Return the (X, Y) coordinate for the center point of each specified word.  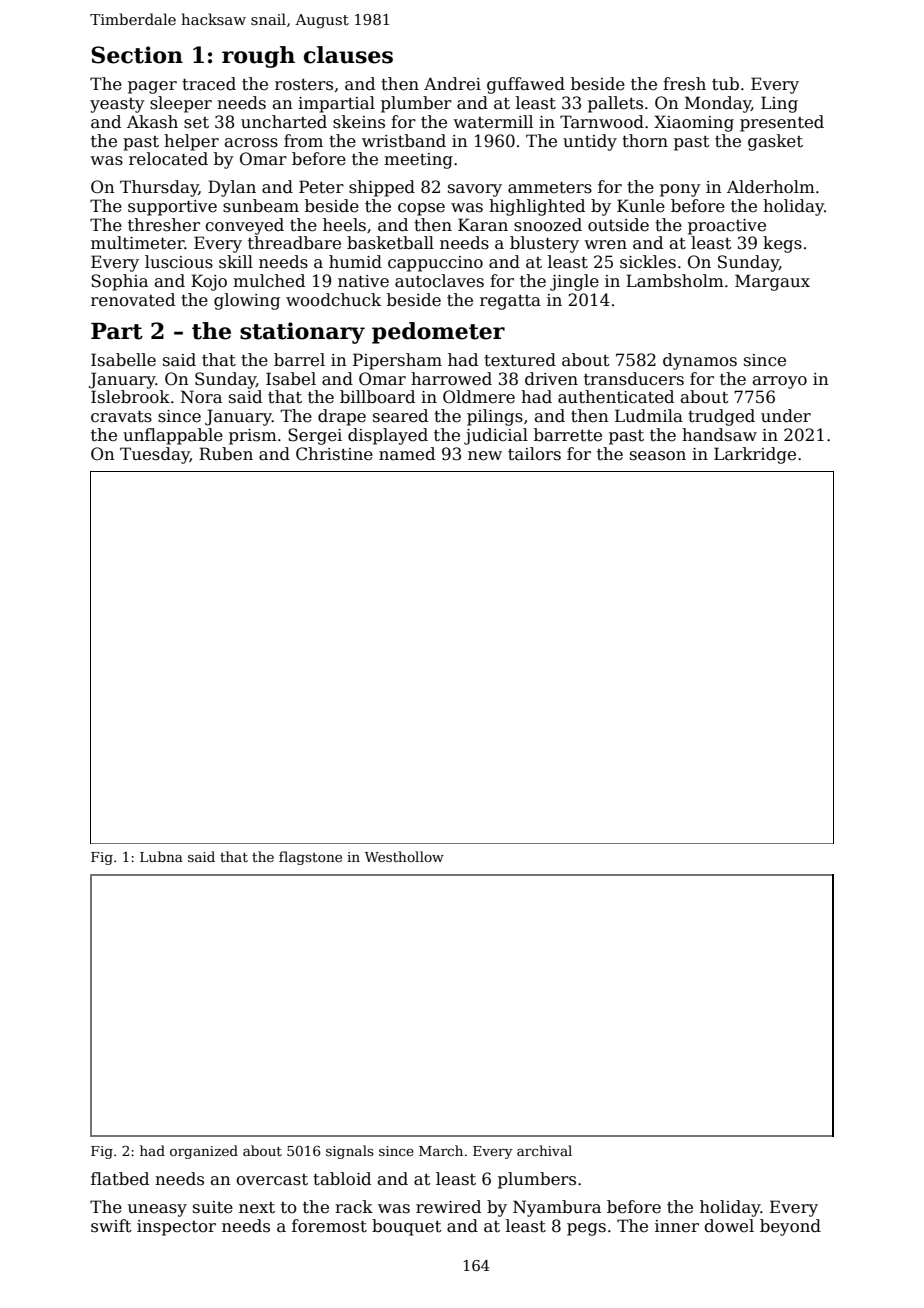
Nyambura (557, 1208)
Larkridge (755, 455)
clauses (348, 55)
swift (111, 1226)
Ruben (226, 454)
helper (191, 142)
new (485, 456)
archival (544, 1150)
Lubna (161, 856)
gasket (775, 142)
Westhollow (404, 856)
